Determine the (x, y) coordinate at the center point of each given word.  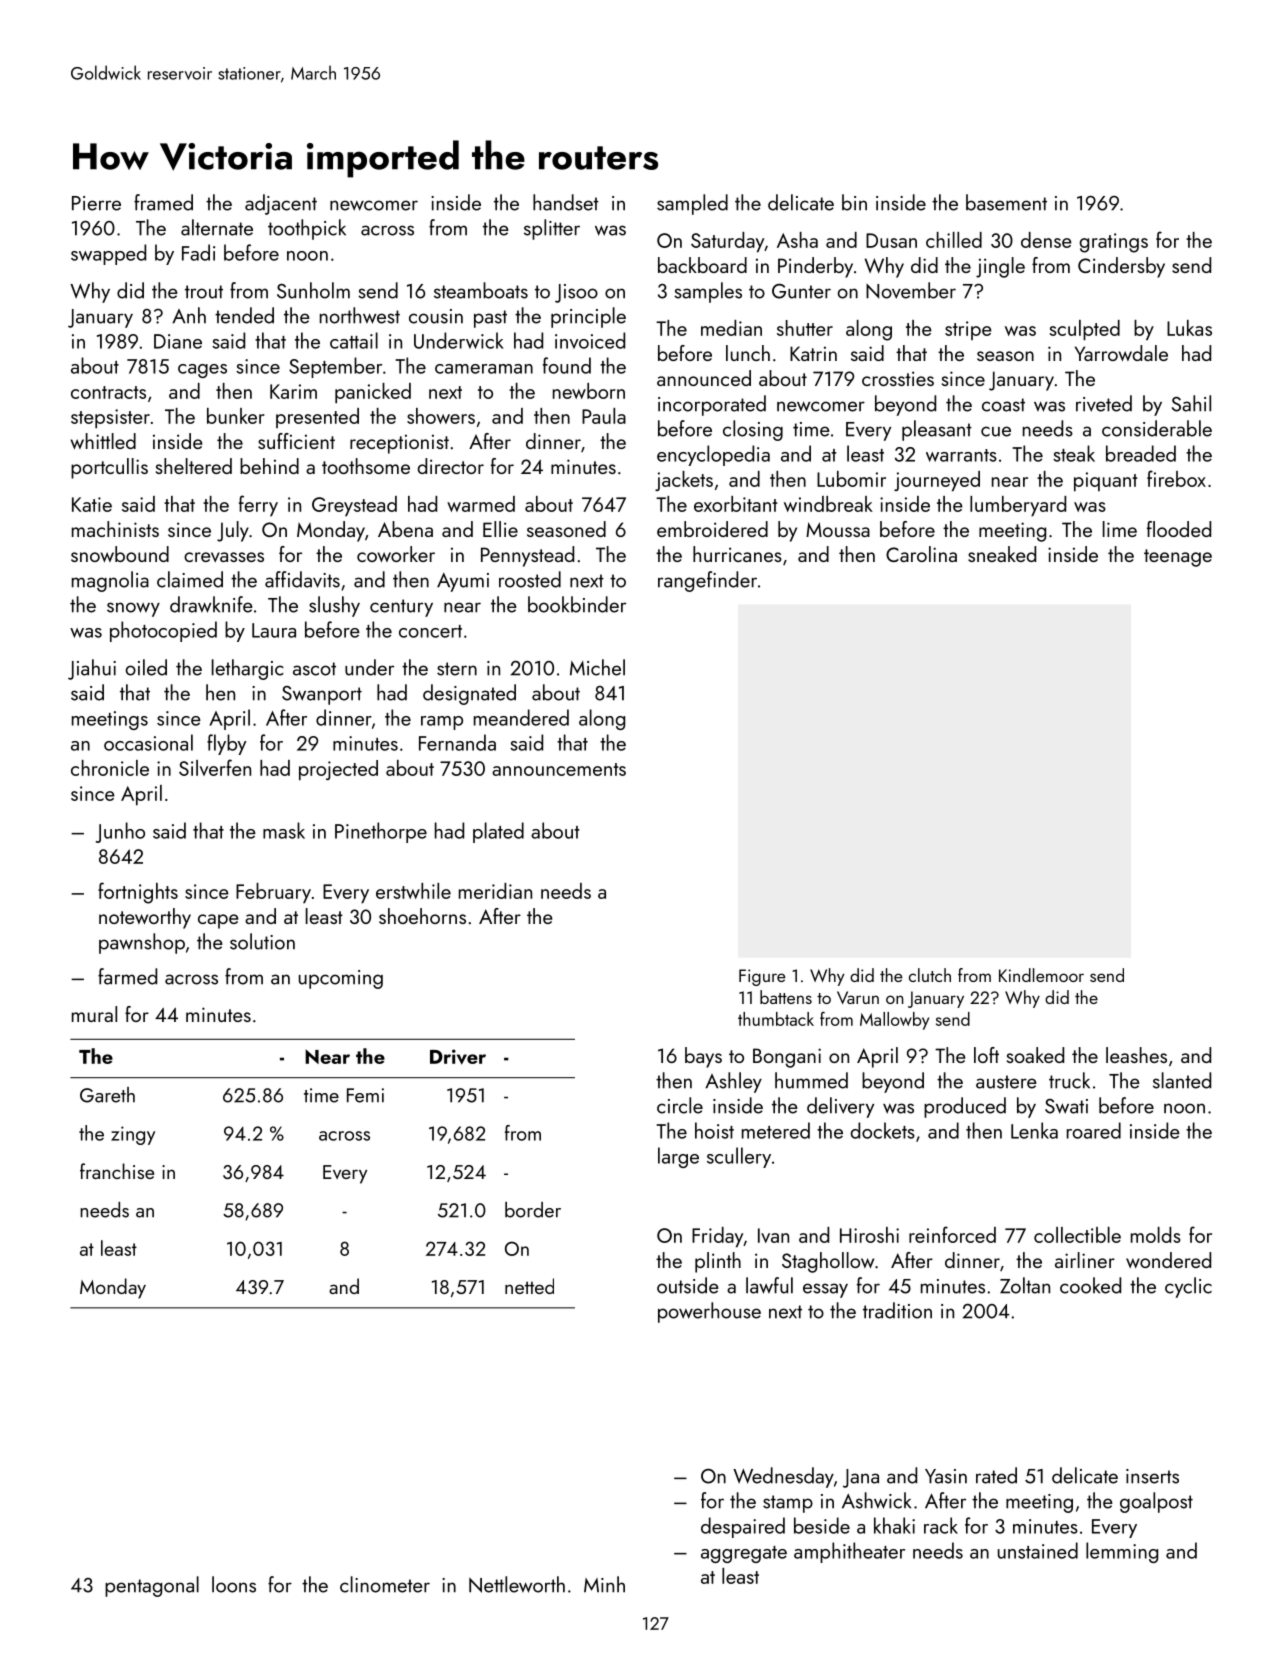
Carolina (921, 554)
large (678, 1157)
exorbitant (736, 504)
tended (244, 315)
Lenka (1034, 1130)
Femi (365, 1095)
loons (234, 1584)
